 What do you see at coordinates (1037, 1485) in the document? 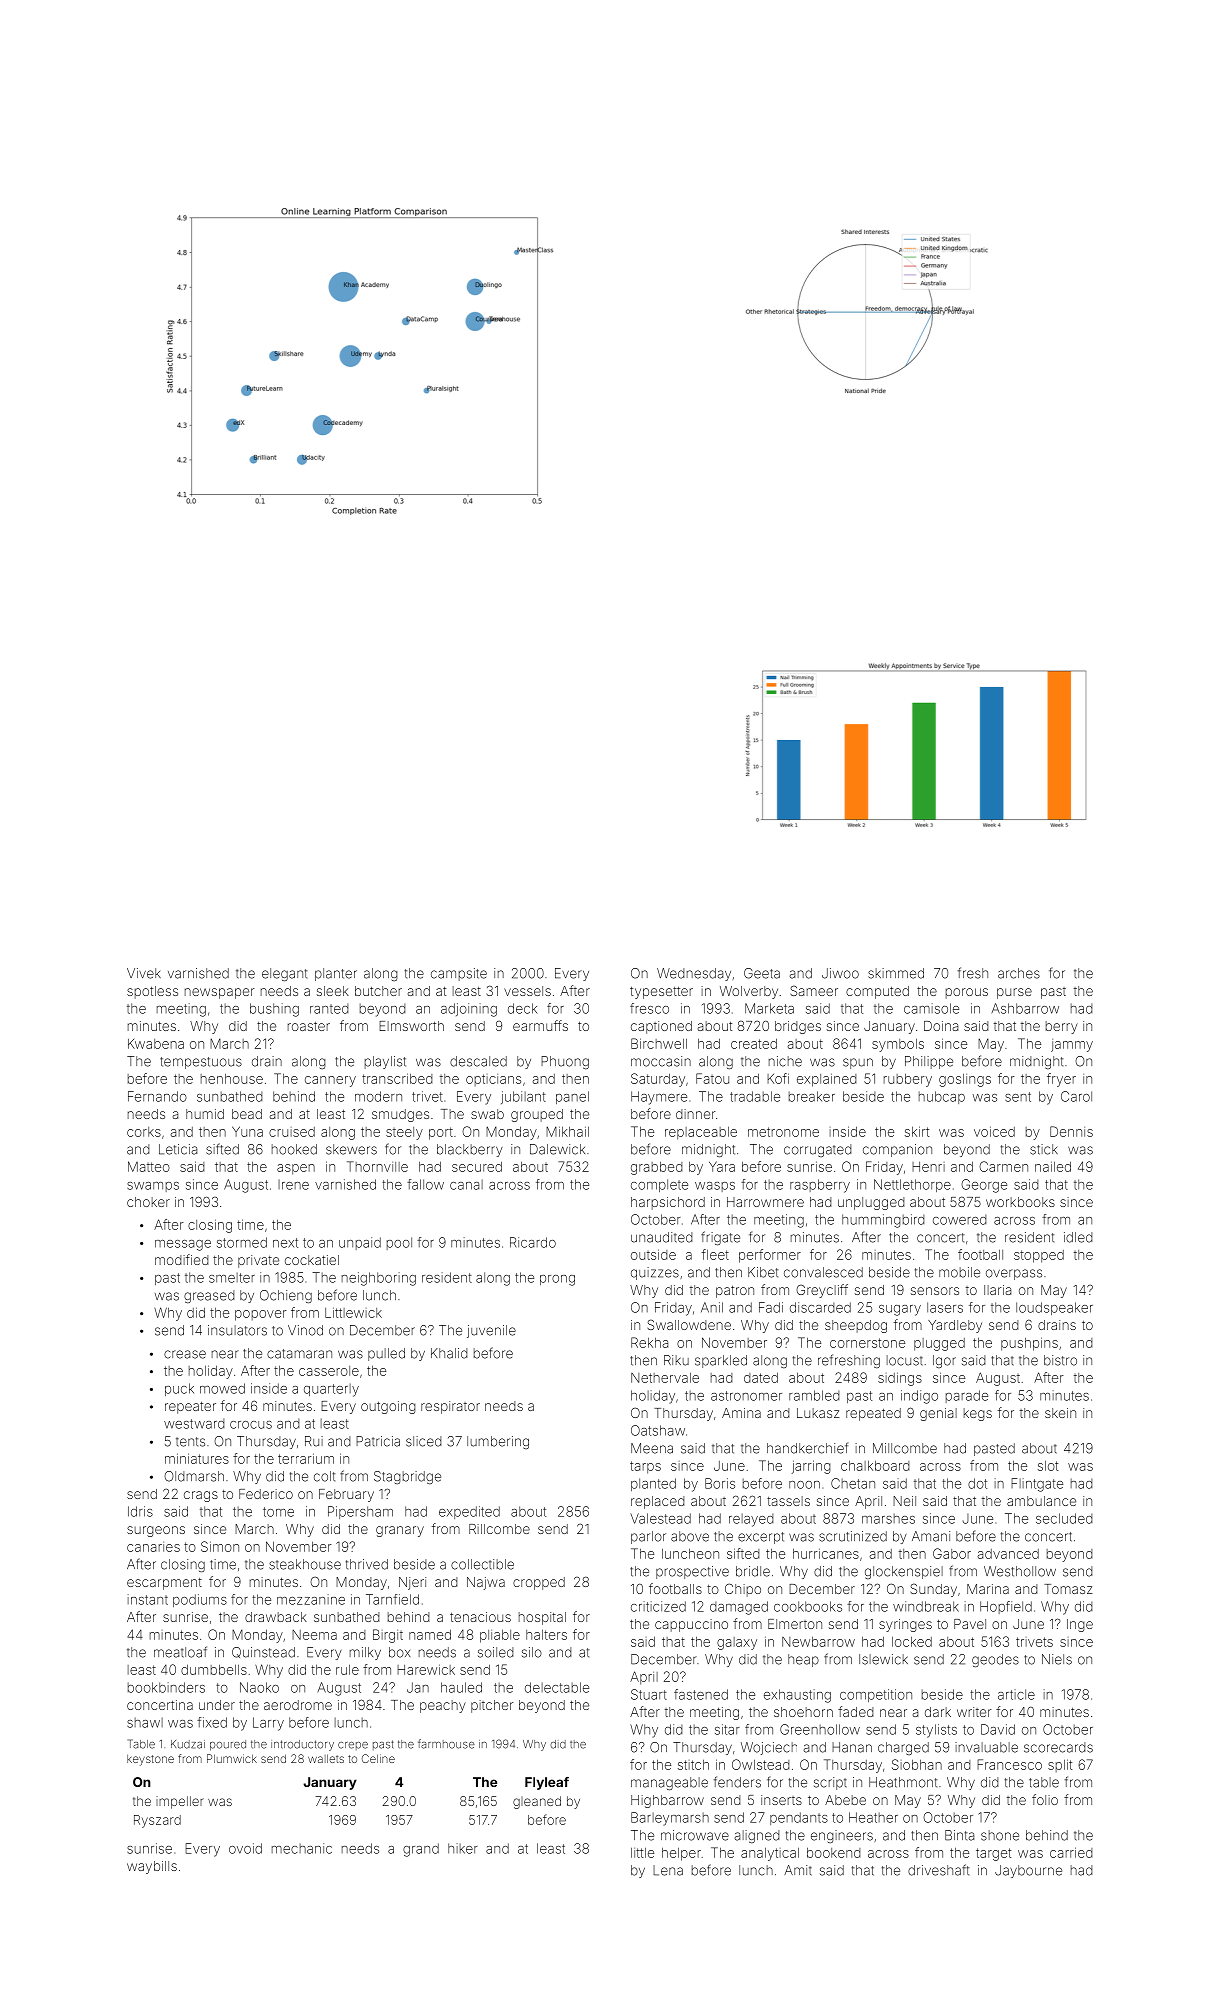
I see `Flintgate` at bounding box center [1037, 1485].
